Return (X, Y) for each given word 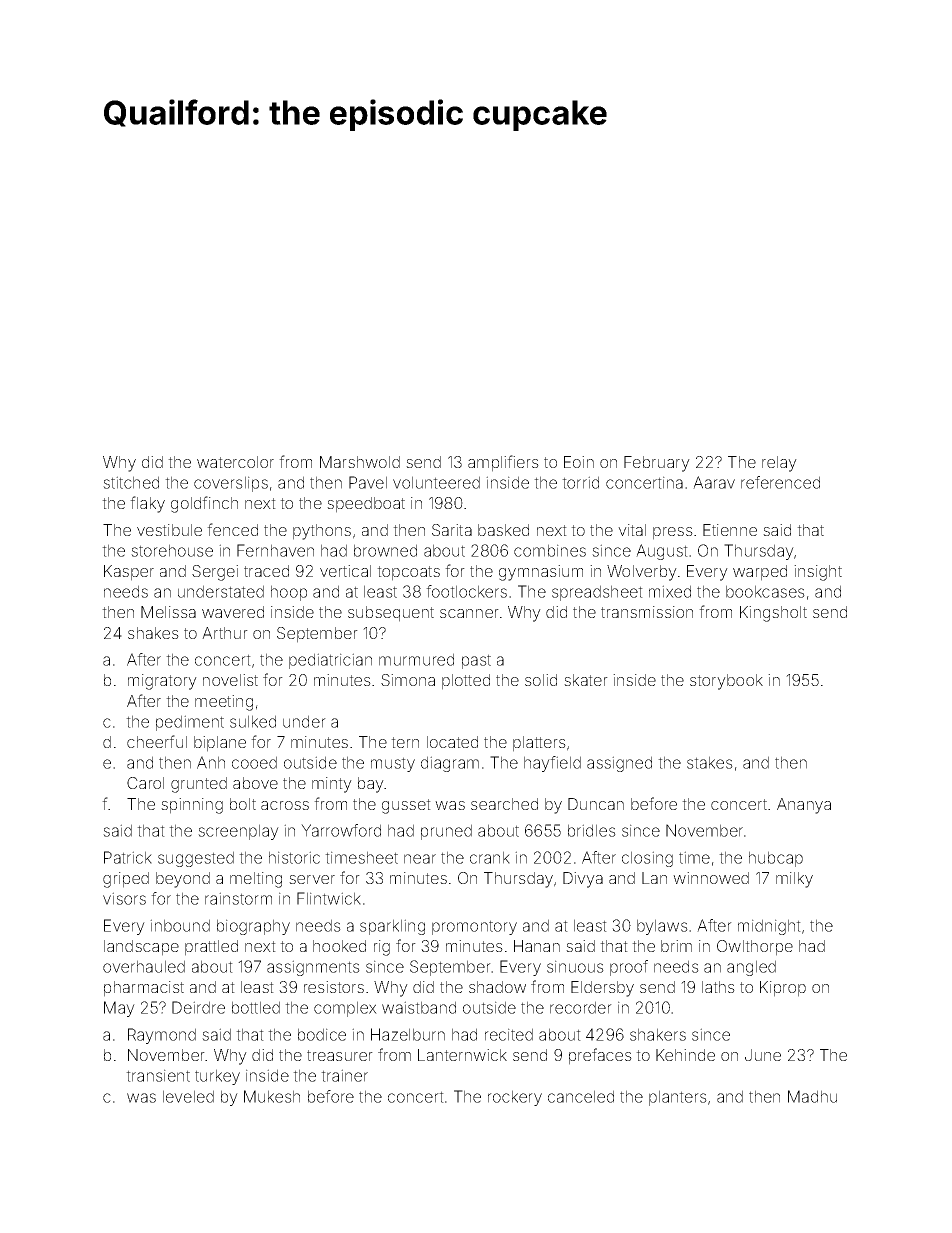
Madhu (812, 1096)
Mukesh (272, 1096)
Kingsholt (773, 614)
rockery (515, 1098)
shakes (153, 633)
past (476, 661)
